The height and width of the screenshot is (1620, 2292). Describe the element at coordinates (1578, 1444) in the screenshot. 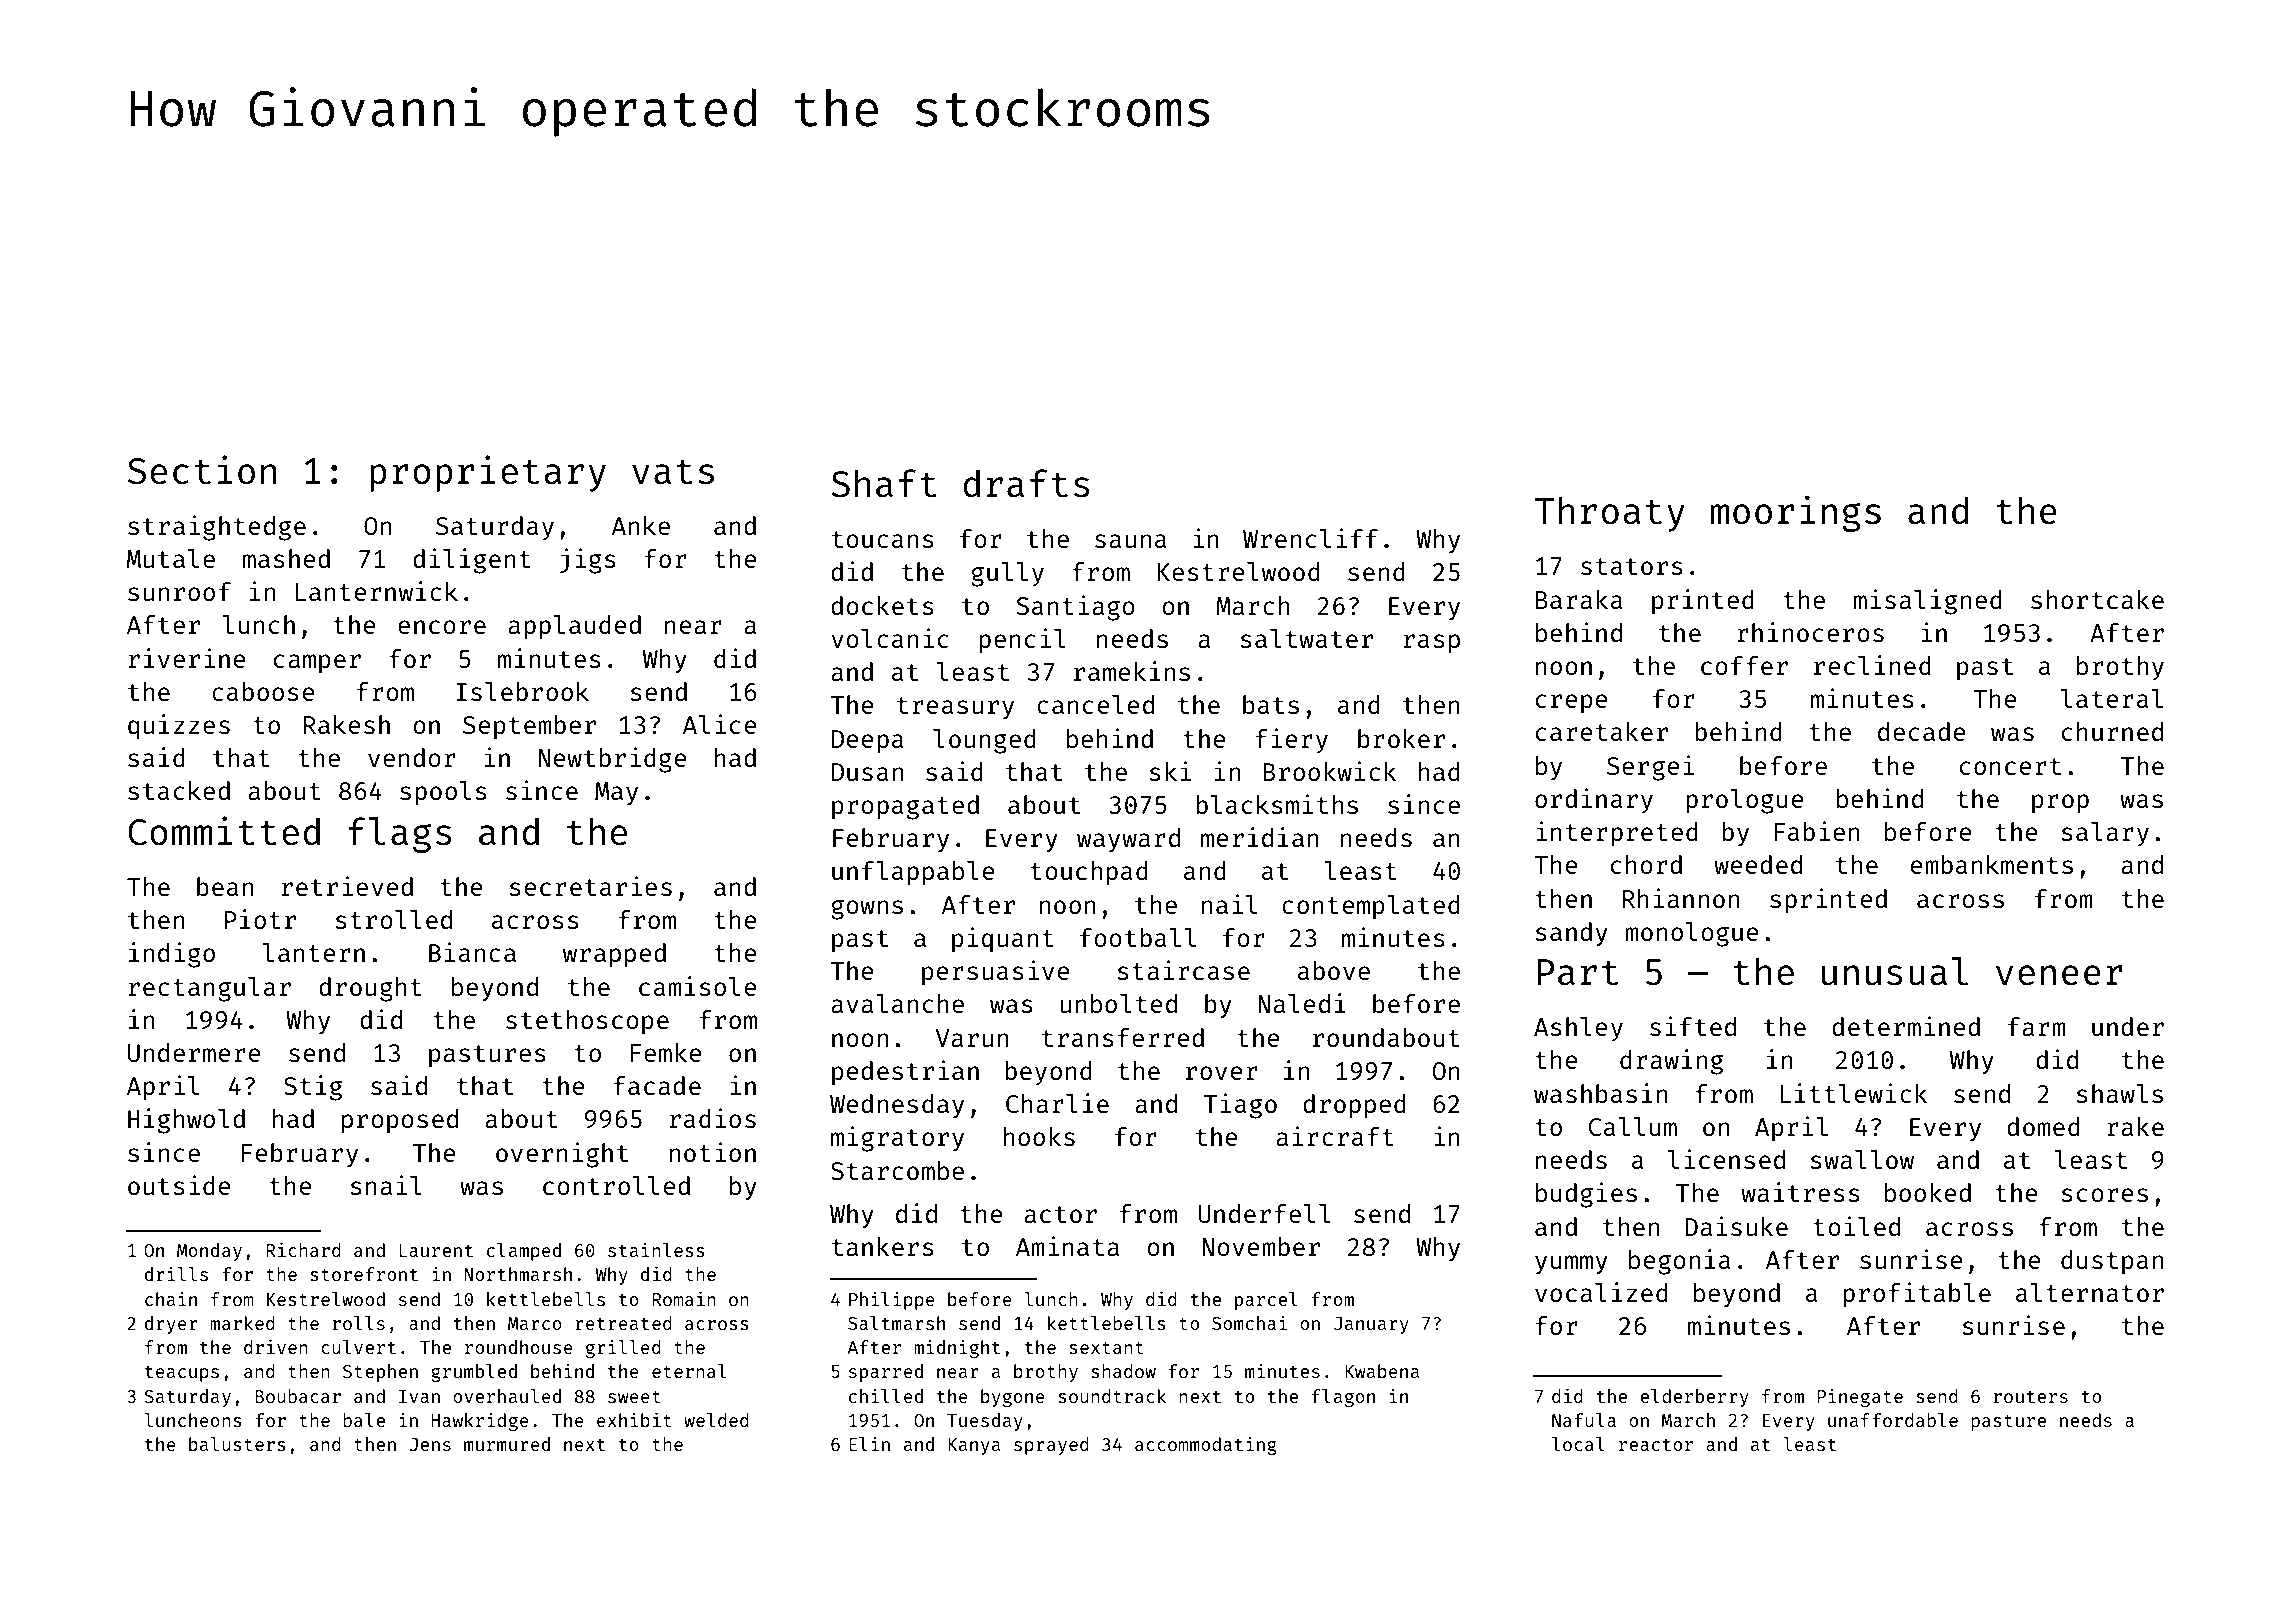

I see `local` at that location.
